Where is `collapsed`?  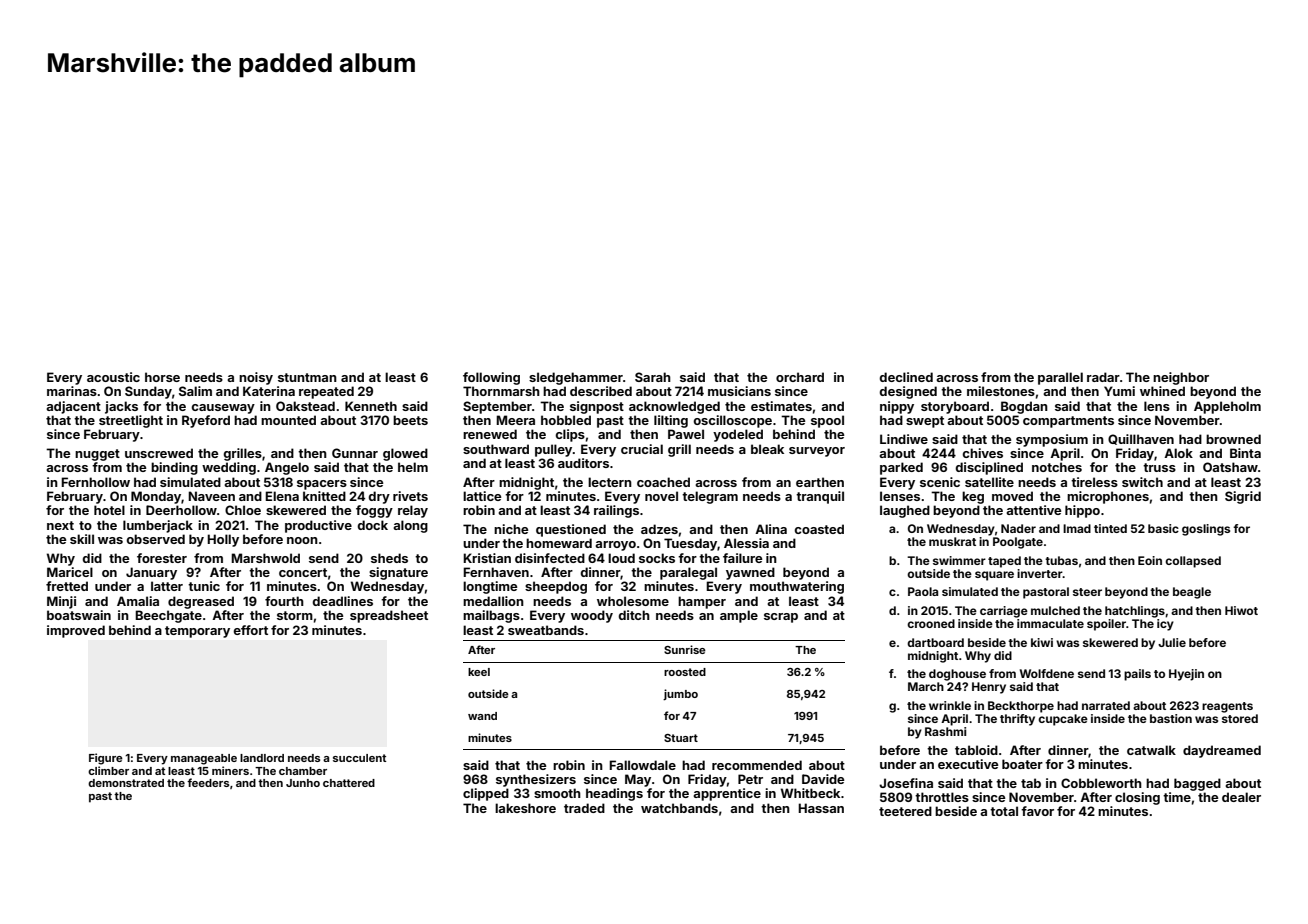 collapsed is located at coordinates (1193, 562).
